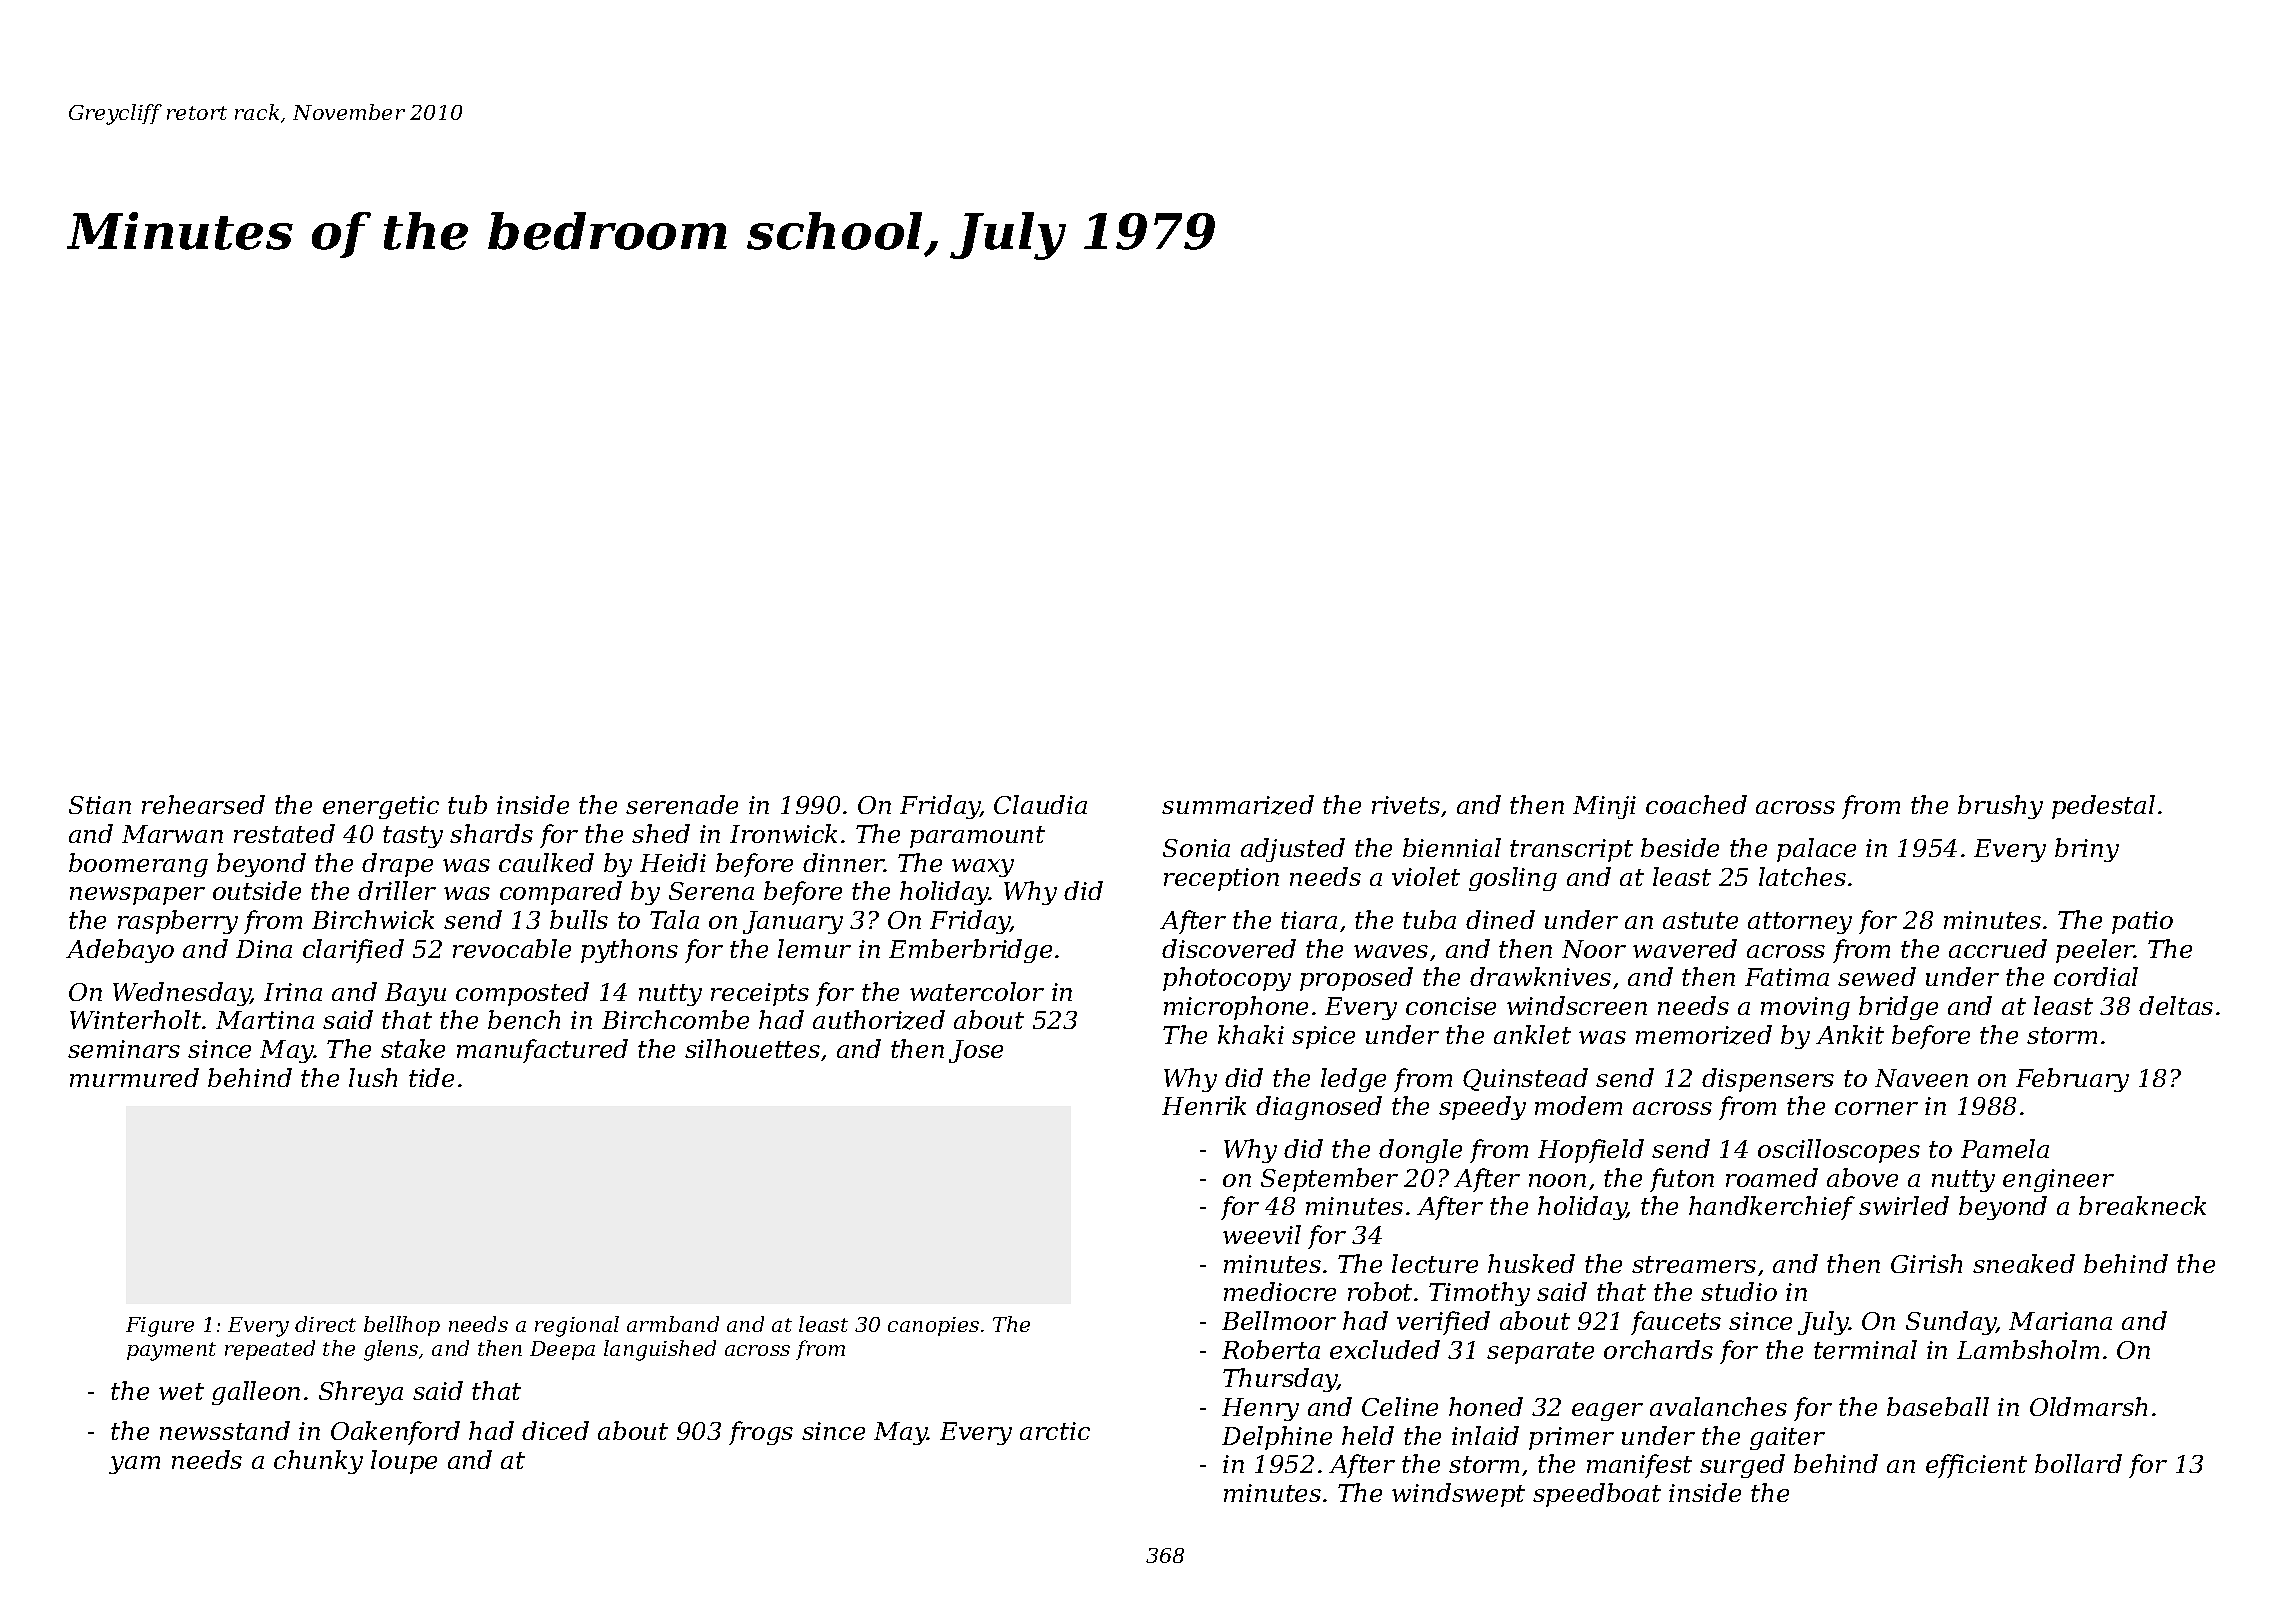 Image resolution: width=2292 pixels, height=1620 pixels. I want to click on coached, so click(1696, 804).
